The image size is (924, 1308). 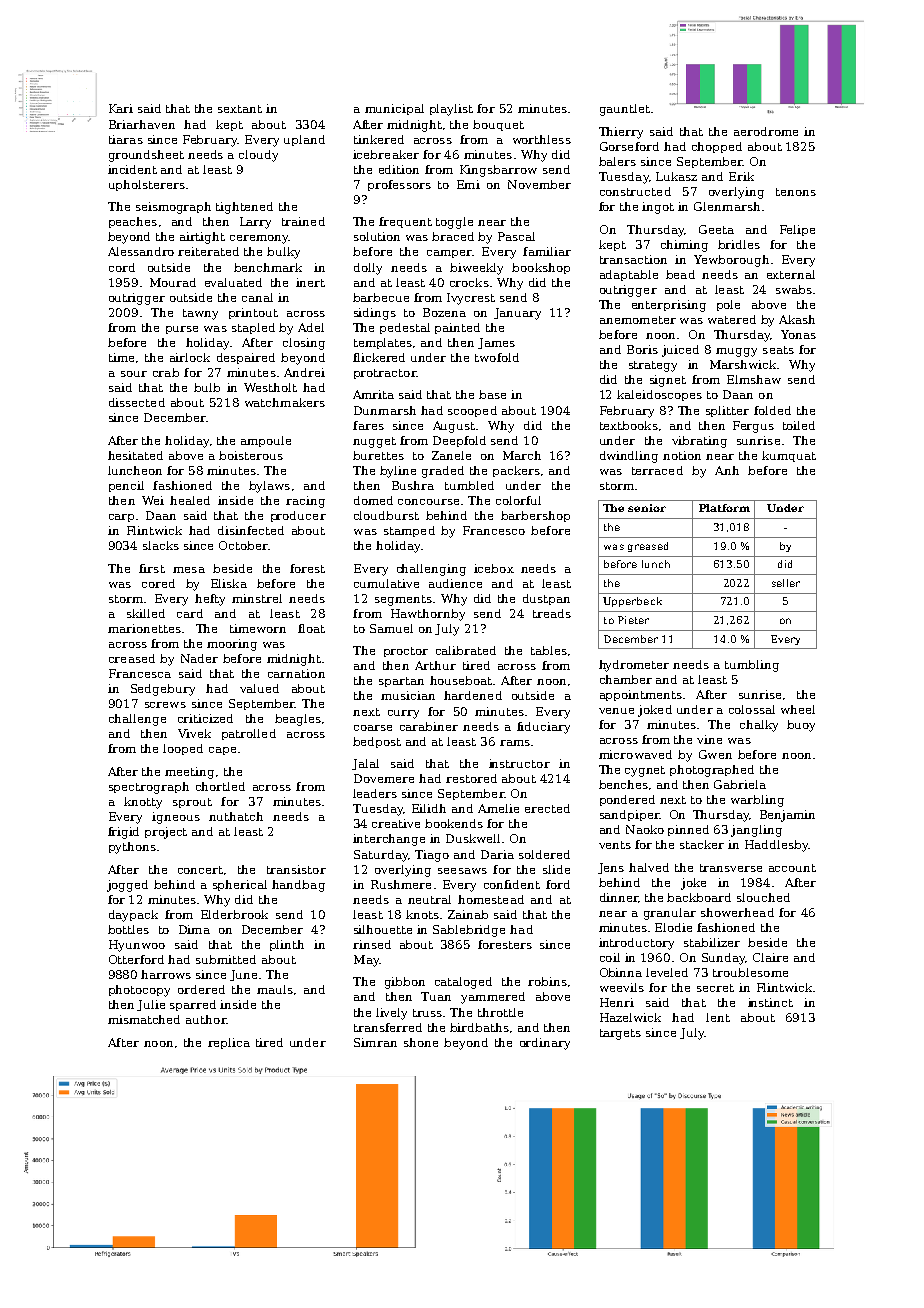 I want to click on purse, so click(x=182, y=330).
